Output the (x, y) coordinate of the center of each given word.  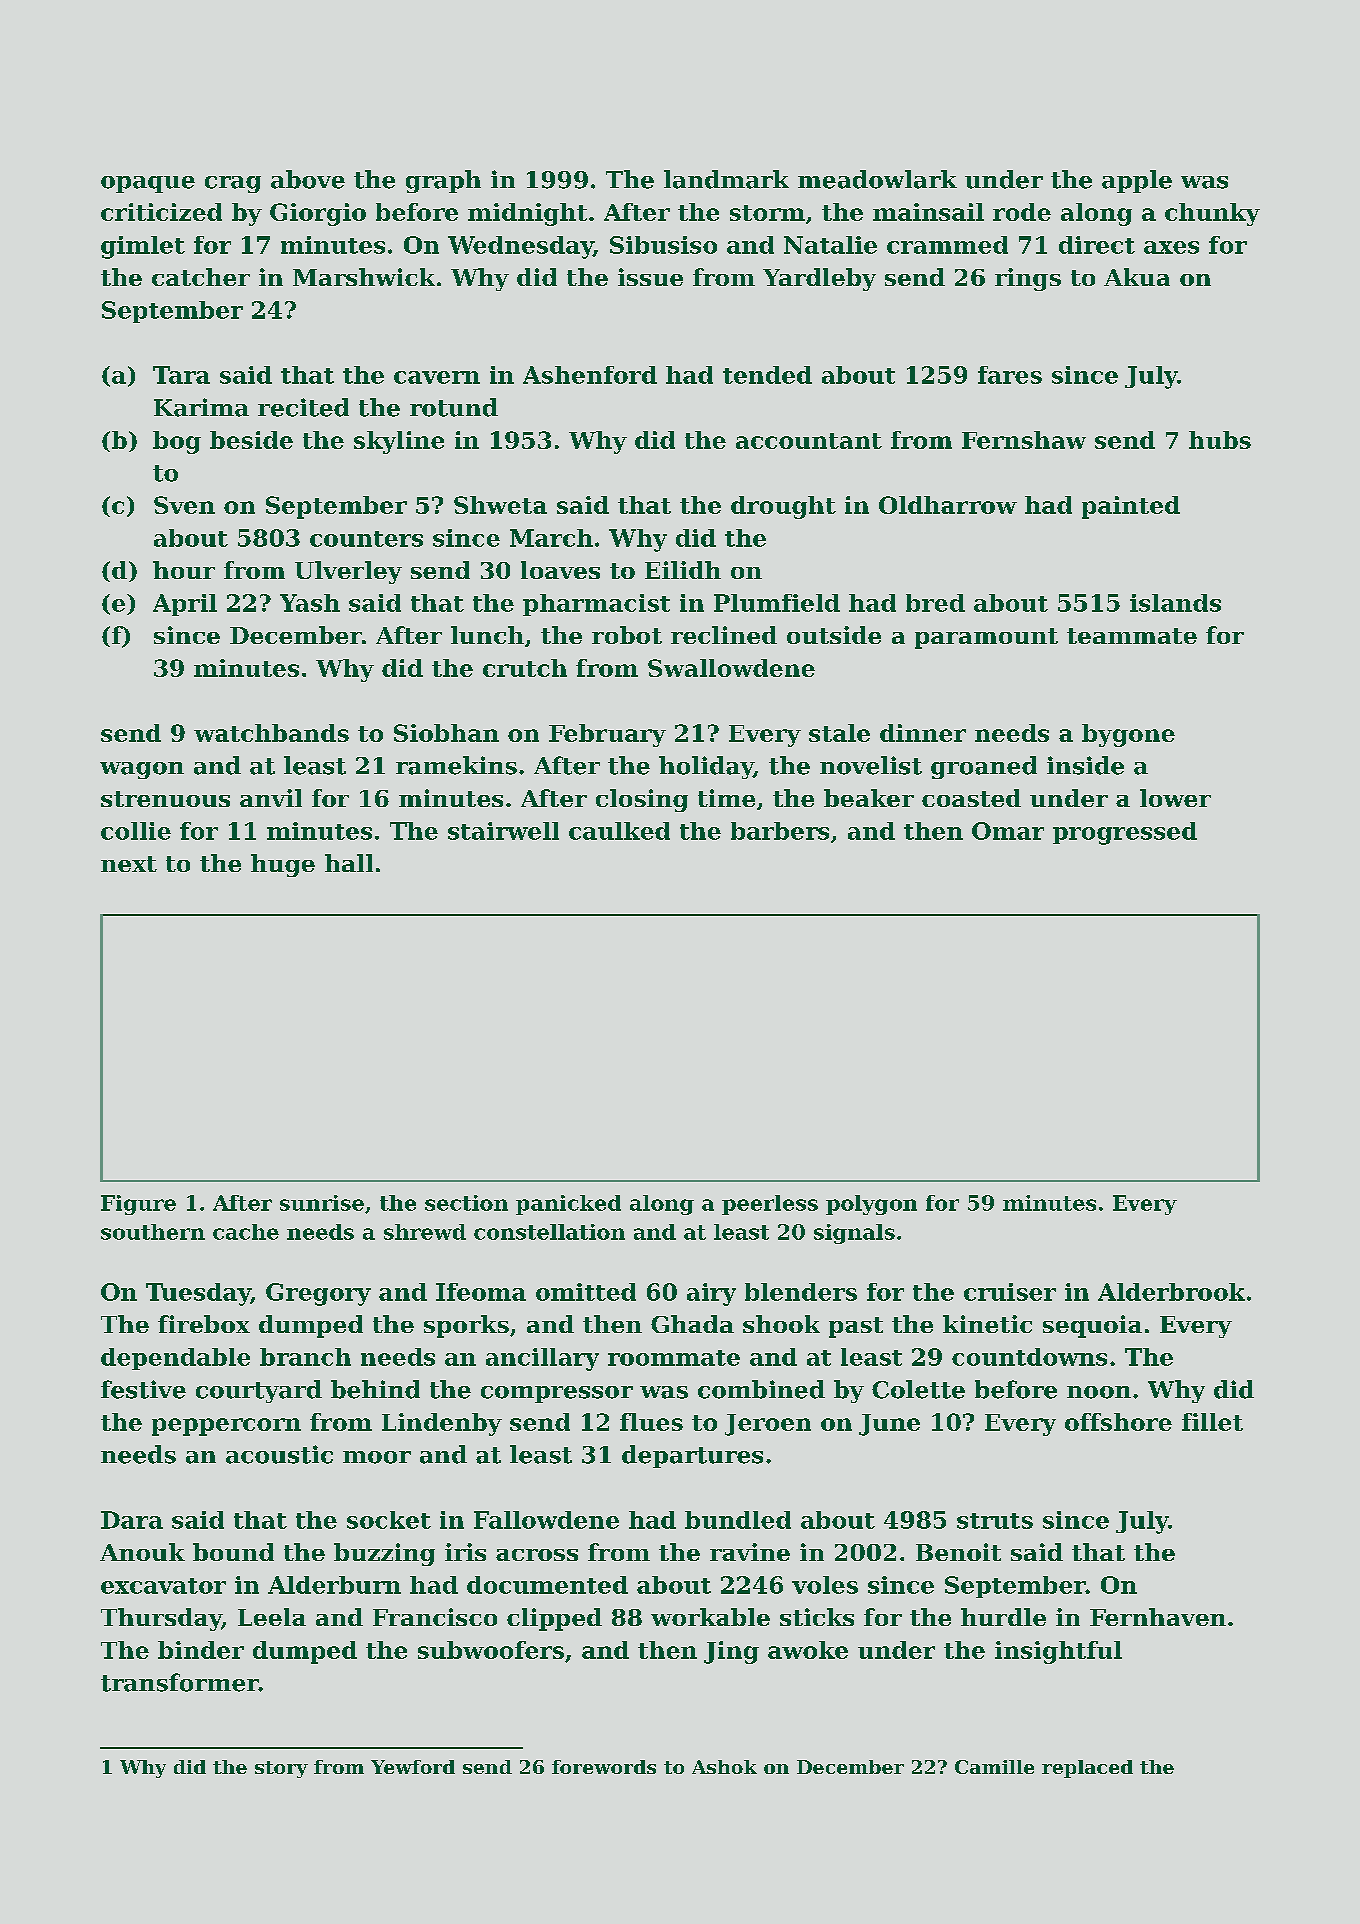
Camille (994, 1767)
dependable (175, 1359)
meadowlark (877, 179)
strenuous (165, 799)
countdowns (1029, 1357)
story (281, 1769)
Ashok (724, 1767)
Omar (1008, 831)
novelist (871, 765)
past (856, 1327)
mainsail (928, 212)
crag (233, 184)
